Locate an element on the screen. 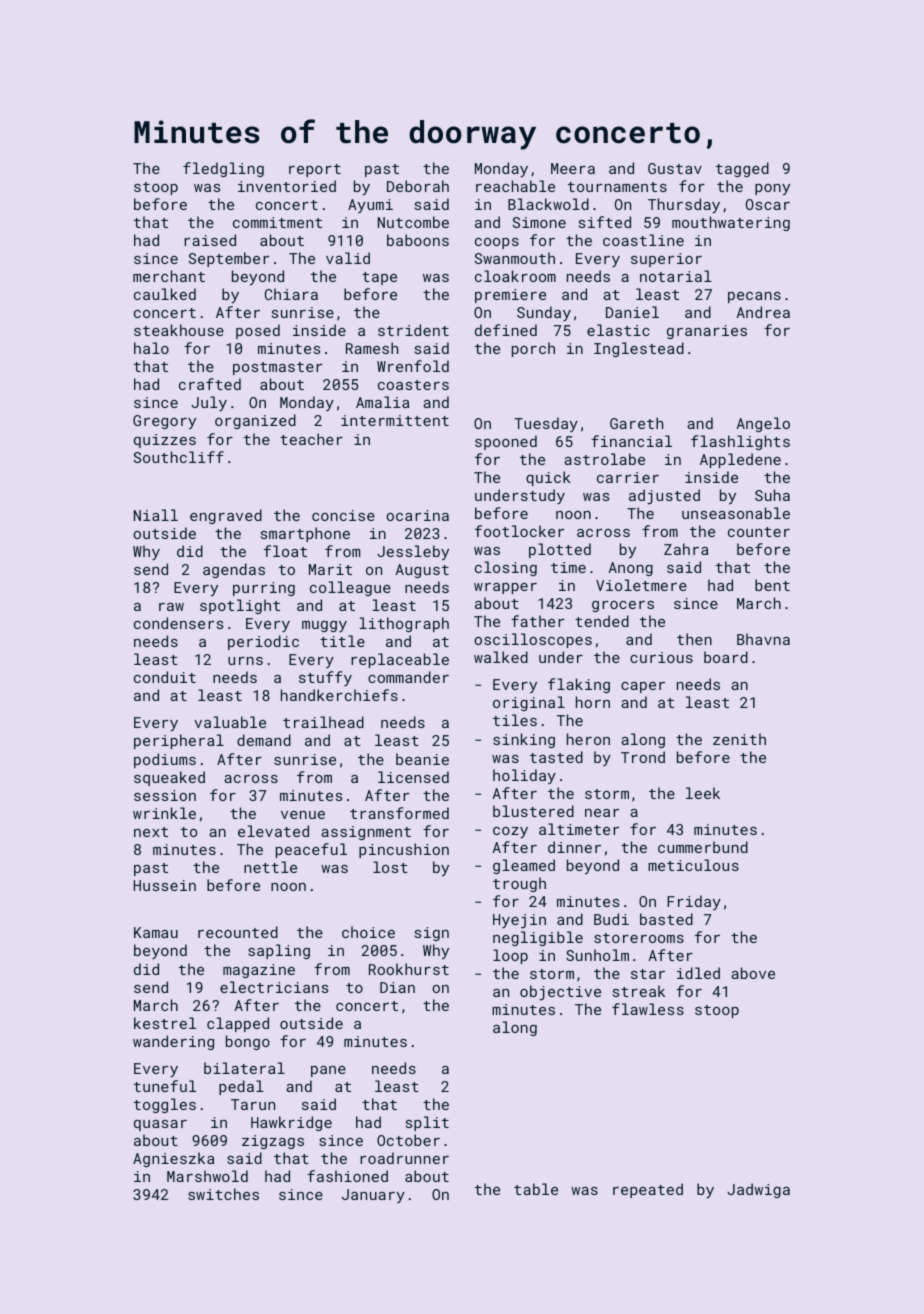 The height and width of the screenshot is (1314, 924). raw is located at coordinates (171, 607).
